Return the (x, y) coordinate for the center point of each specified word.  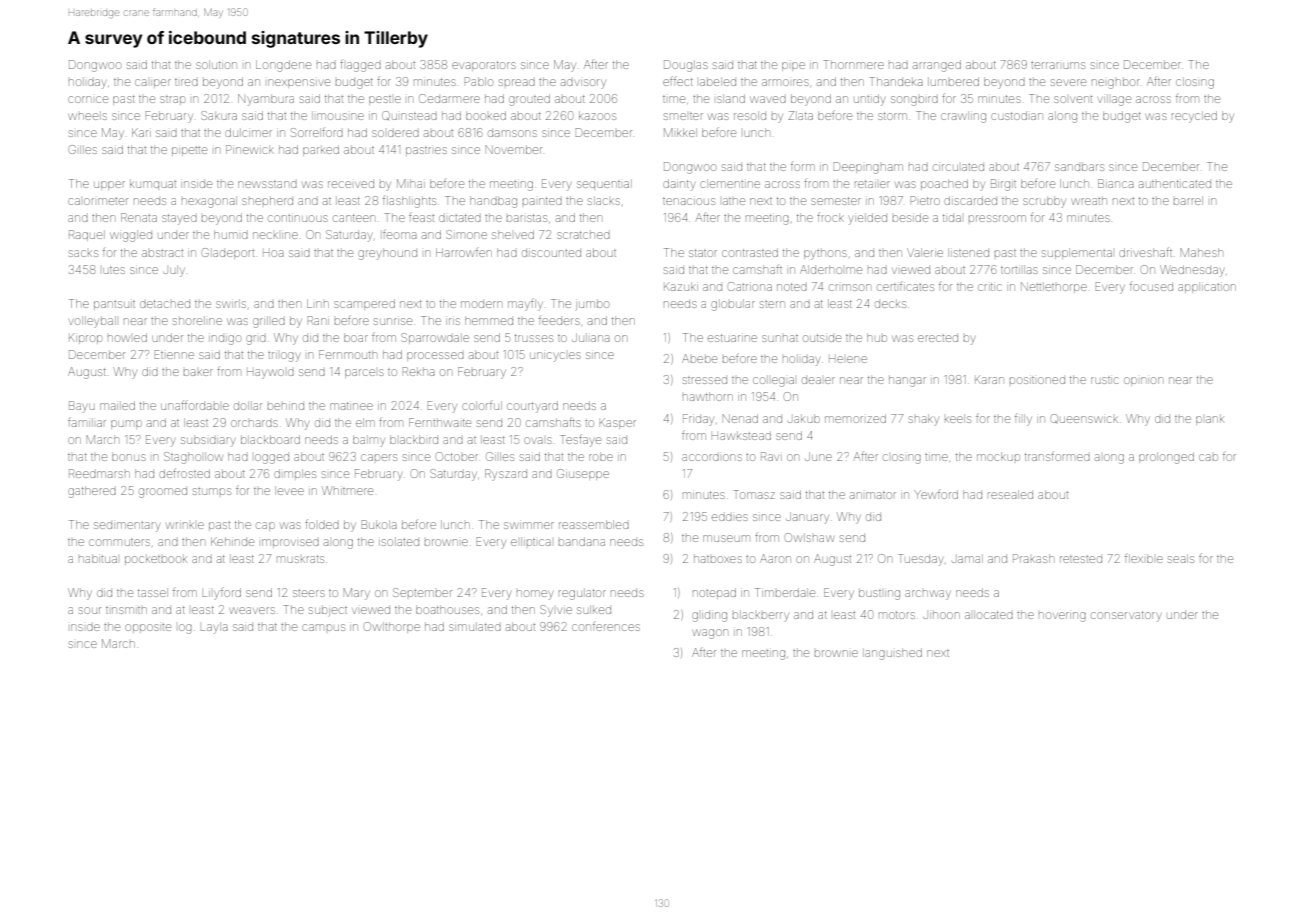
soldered (395, 133)
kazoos (597, 115)
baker (198, 372)
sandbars (1079, 166)
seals (1181, 558)
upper (109, 185)
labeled (718, 81)
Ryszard (506, 475)
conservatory (1126, 616)
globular (733, 305)
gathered (92, 492)
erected (938, 338)
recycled (1194, 117)
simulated (475, 626)
